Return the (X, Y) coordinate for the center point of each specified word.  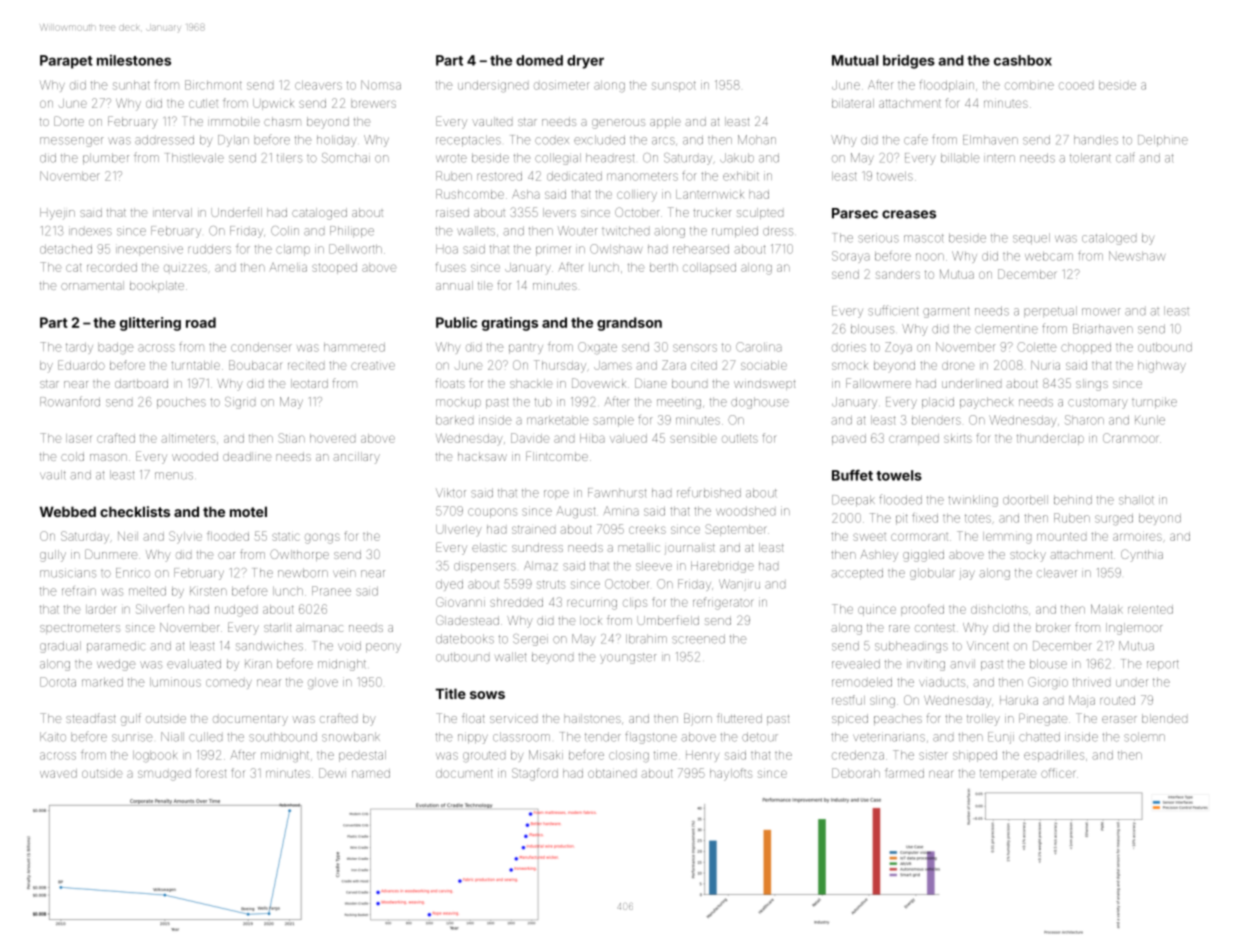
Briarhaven (1103, 329)
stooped (334, 268)
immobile (234, 121)
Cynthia (1142, 555)
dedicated (574, 176)
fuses (451, 267)
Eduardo (81, 365)
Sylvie (185, 537)
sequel (1031, 238)
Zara (674, 365)
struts (551, 584)
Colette (1037, 347)
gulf (131, 719)
